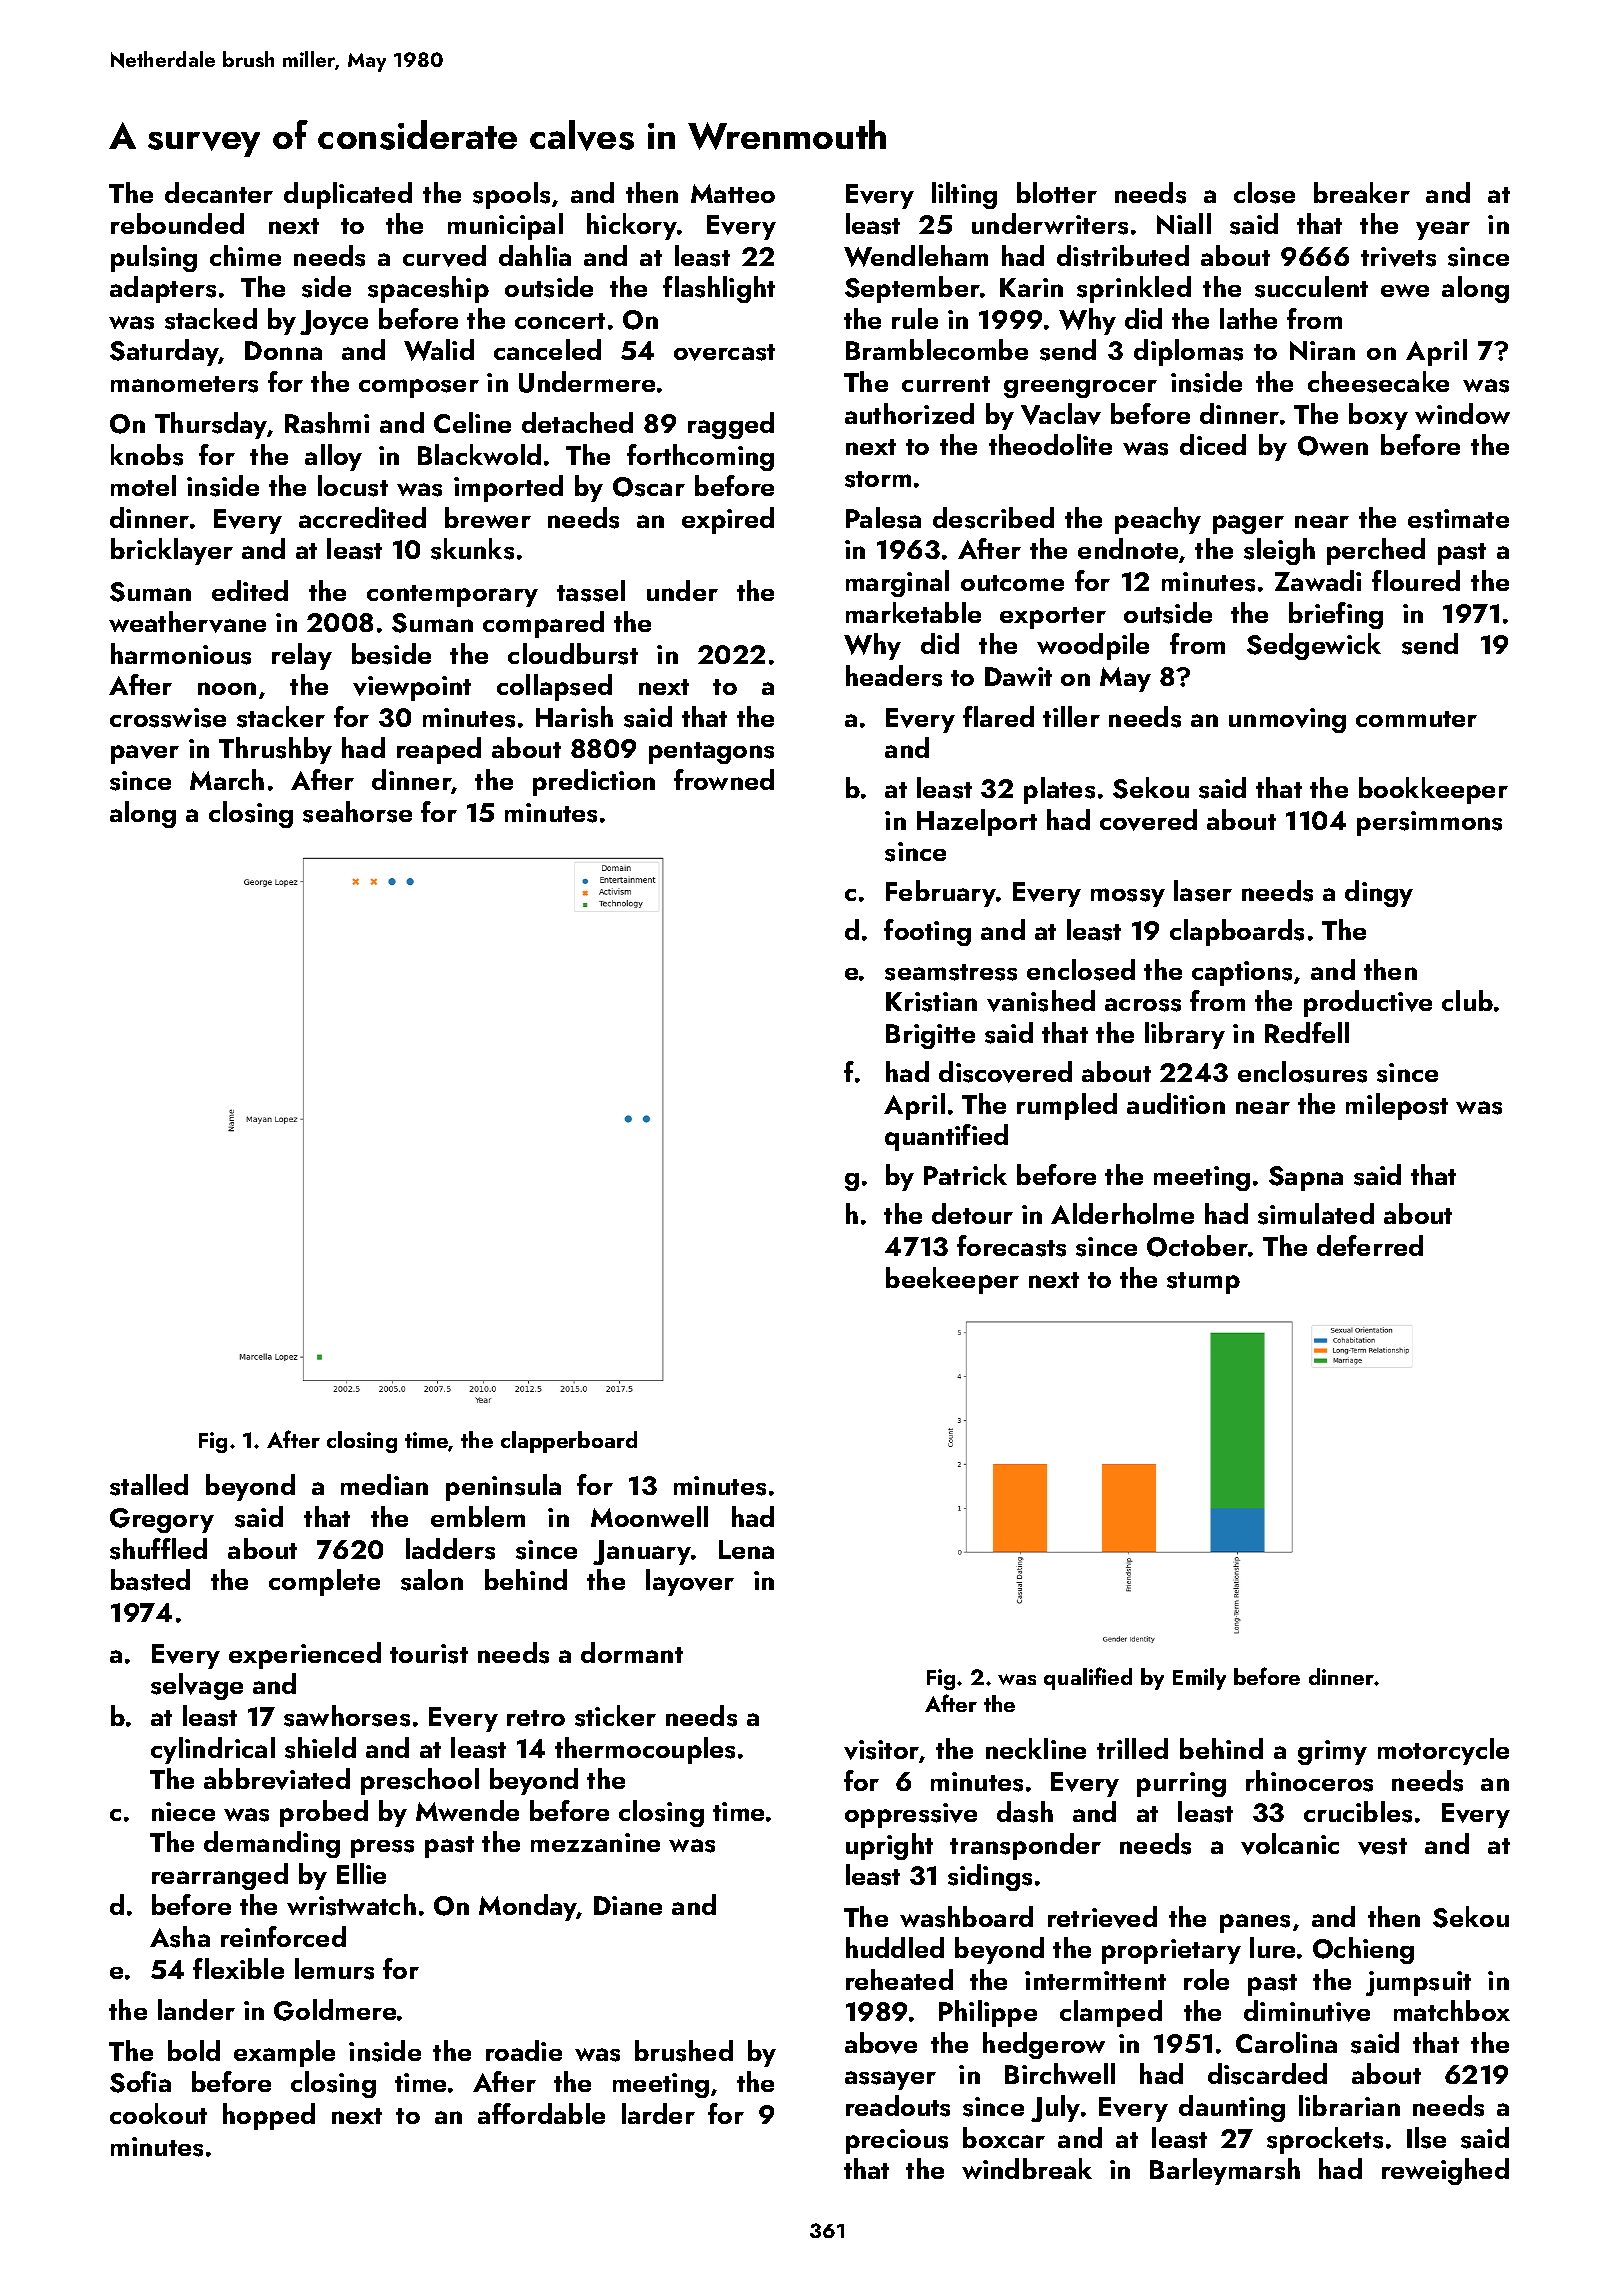  I want to click on Karin, so click(1031, 287).
